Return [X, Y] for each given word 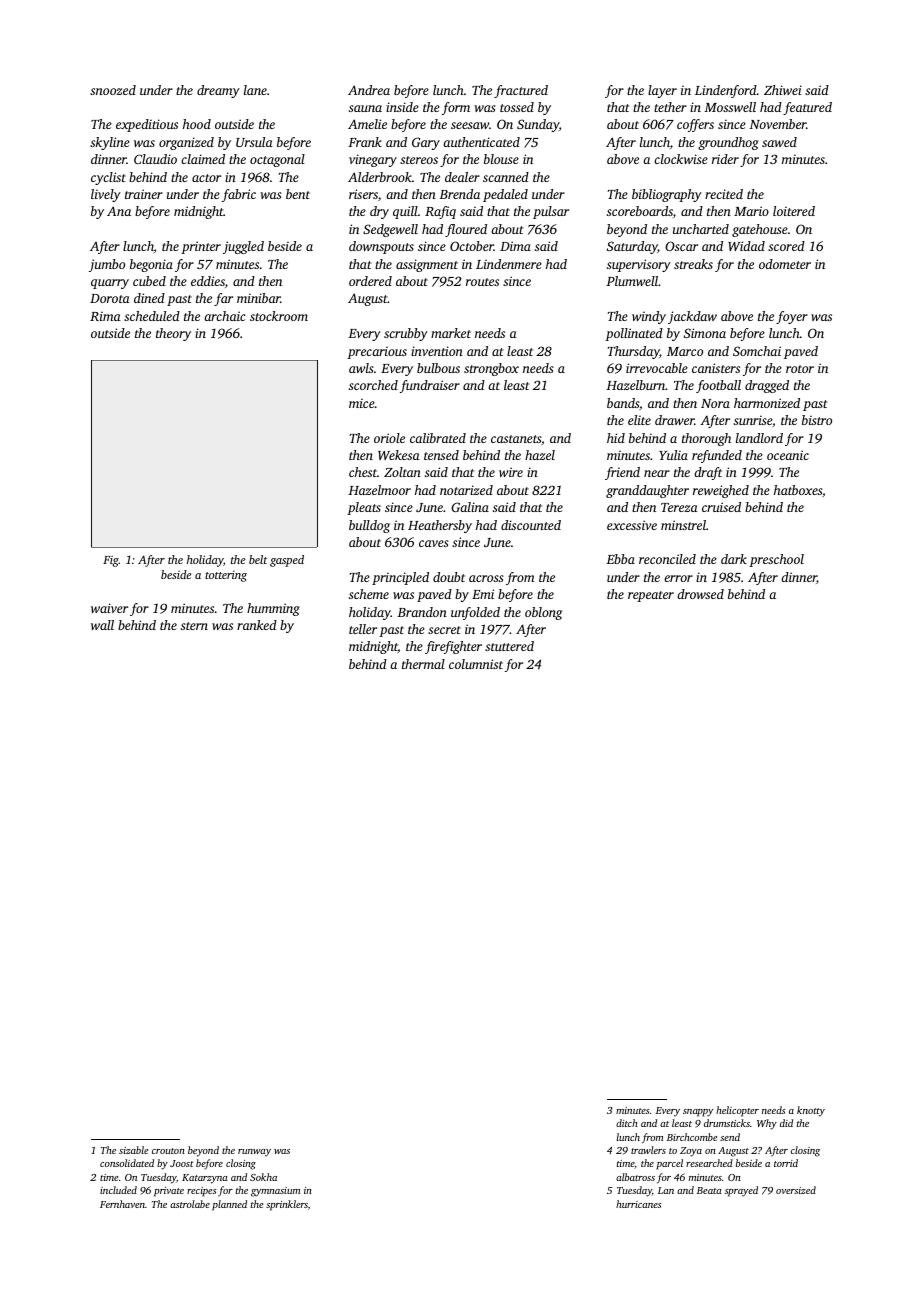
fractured [521, 91]
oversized [796, 1190]
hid [616, 438]
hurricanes [639, 1204]
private [169, 1192]
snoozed [113, 90]
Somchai [757, 351]
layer [662, 91]
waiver [109, 608]
